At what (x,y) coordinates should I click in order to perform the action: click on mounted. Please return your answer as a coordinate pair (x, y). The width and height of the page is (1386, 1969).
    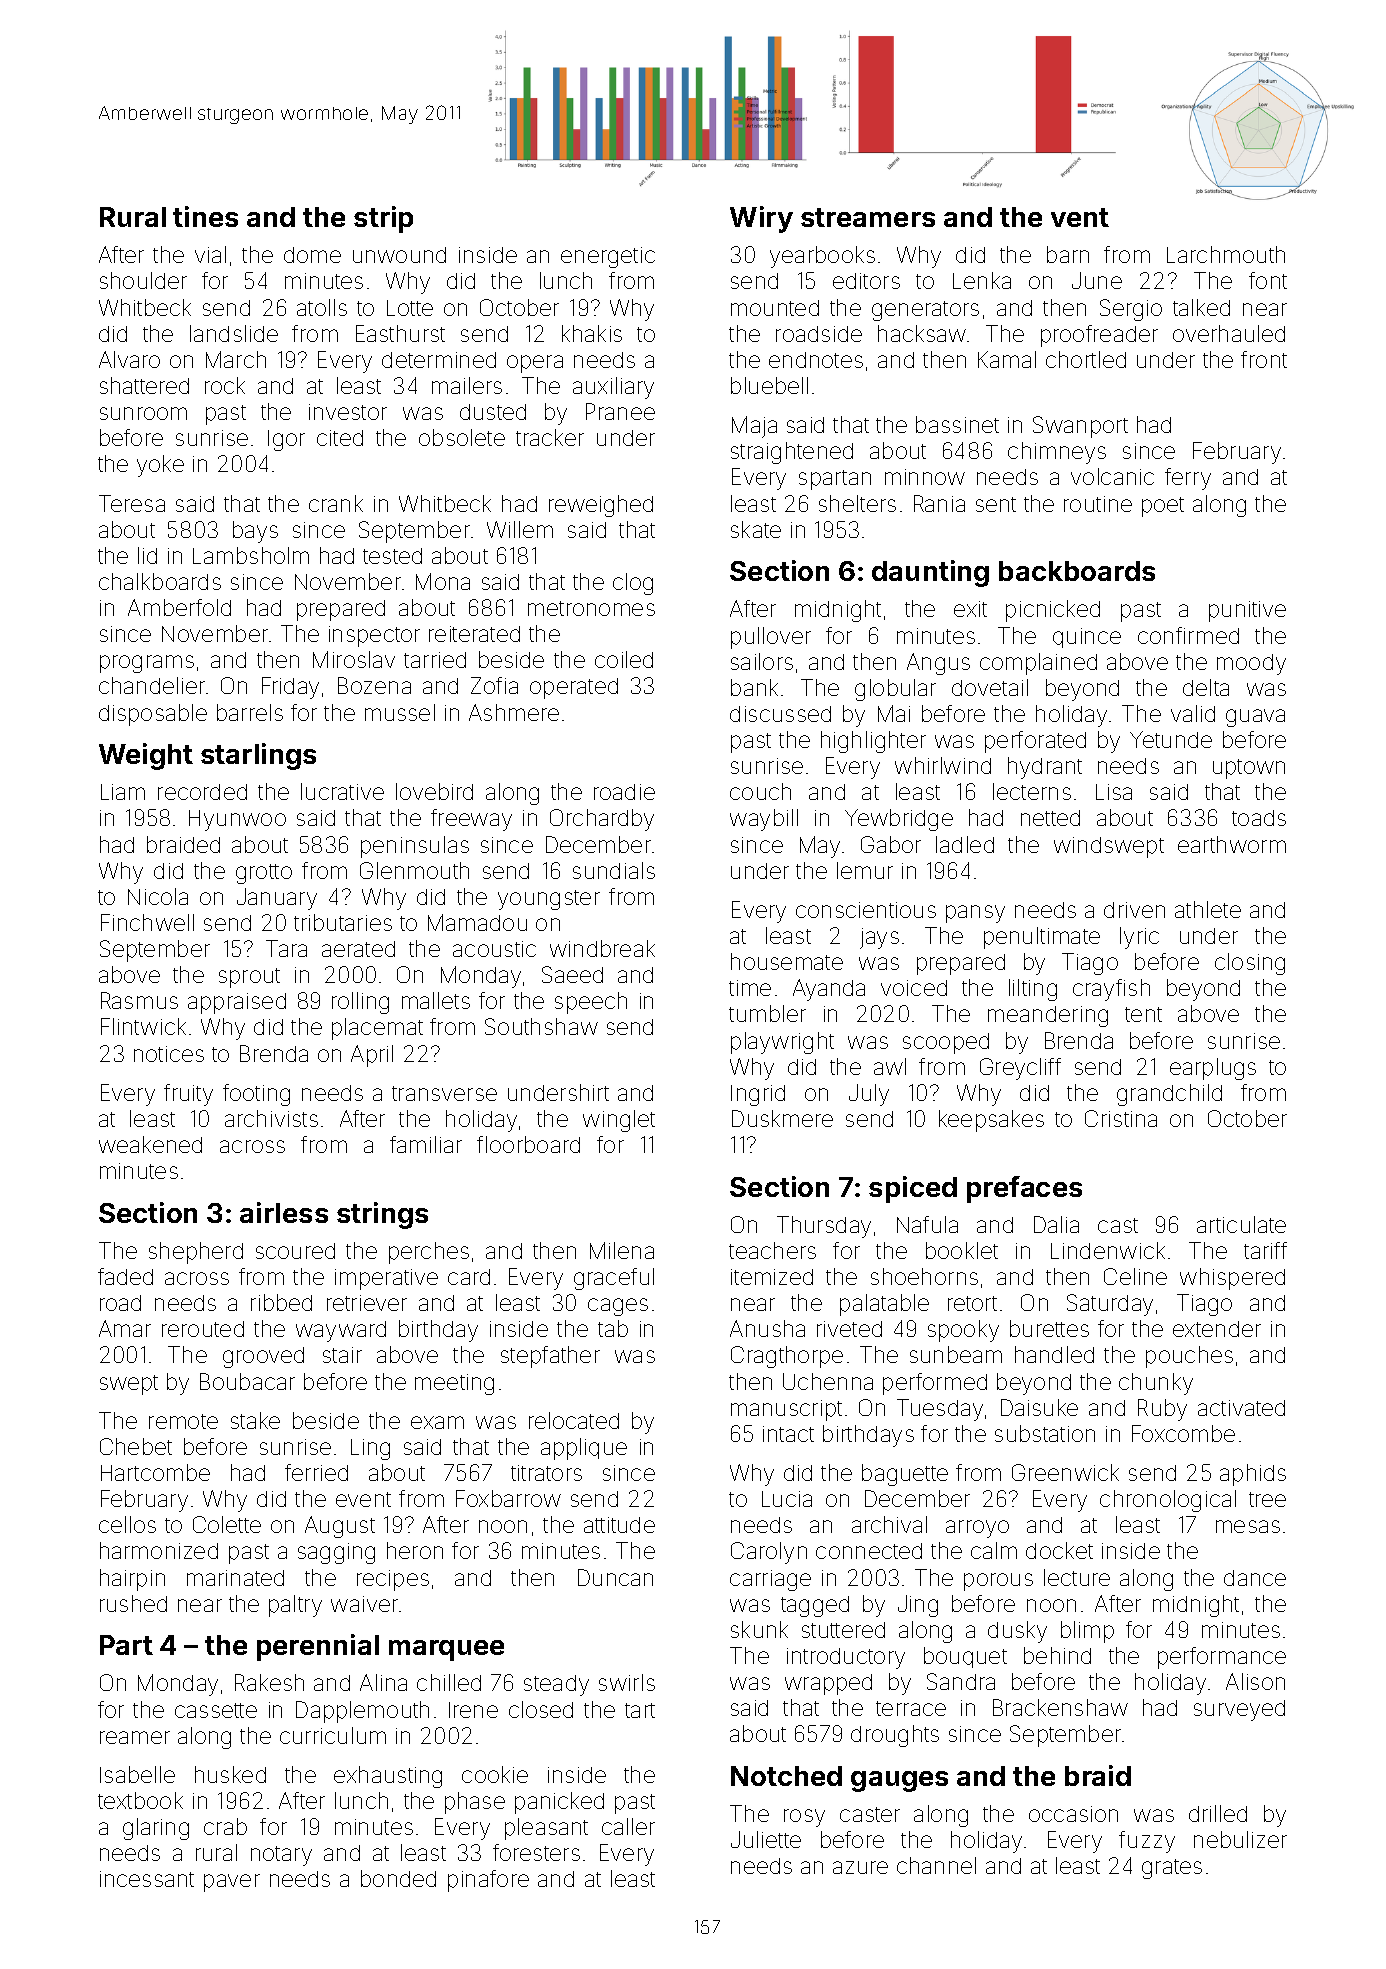
    Looking at the image, I should click on (775, 308).
